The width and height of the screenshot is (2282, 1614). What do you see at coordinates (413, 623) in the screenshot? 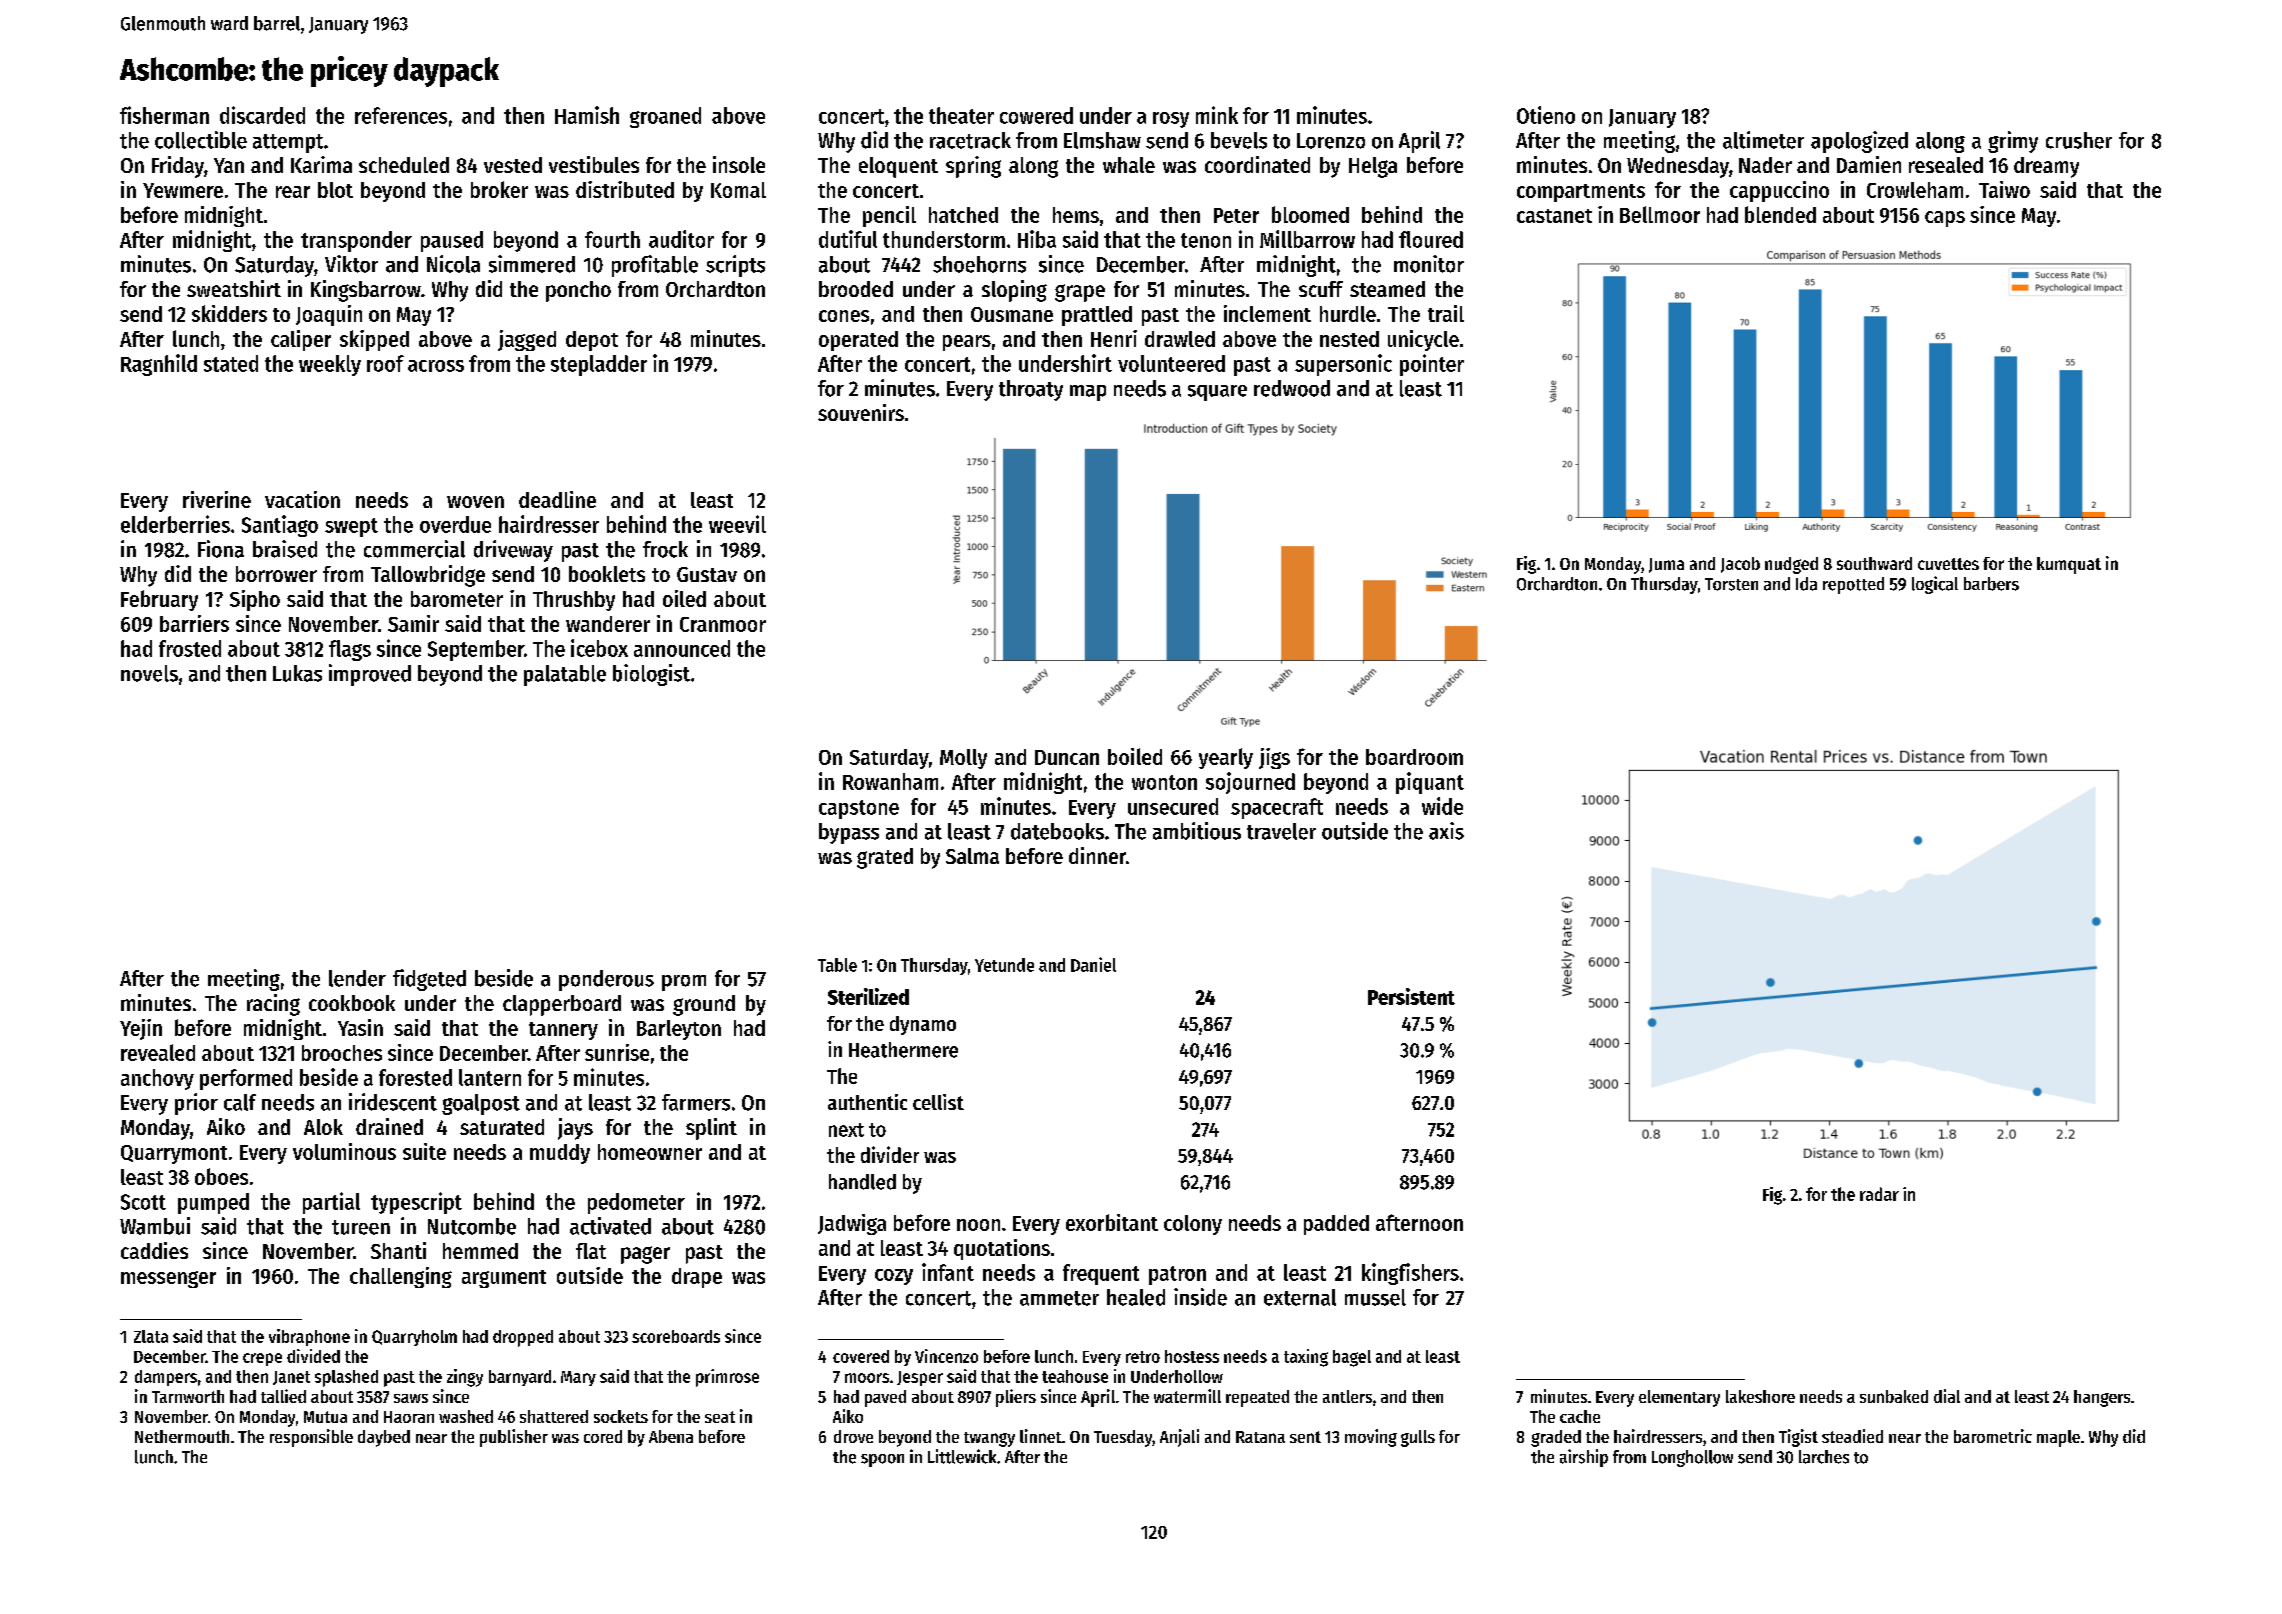
I see `Samir` at bounding box center [413, 623].
